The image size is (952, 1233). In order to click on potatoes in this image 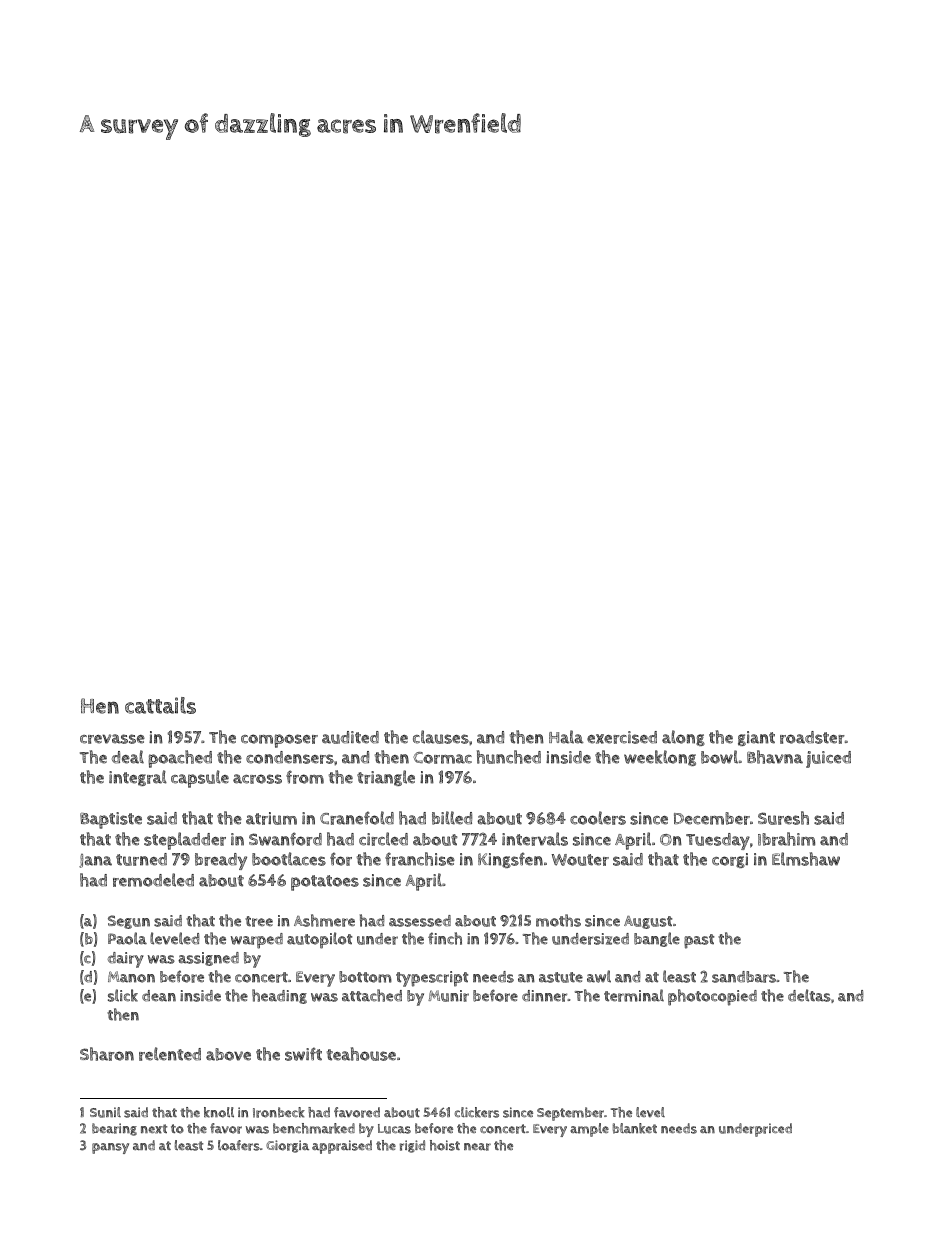, I will do `click(325, 883)`.
